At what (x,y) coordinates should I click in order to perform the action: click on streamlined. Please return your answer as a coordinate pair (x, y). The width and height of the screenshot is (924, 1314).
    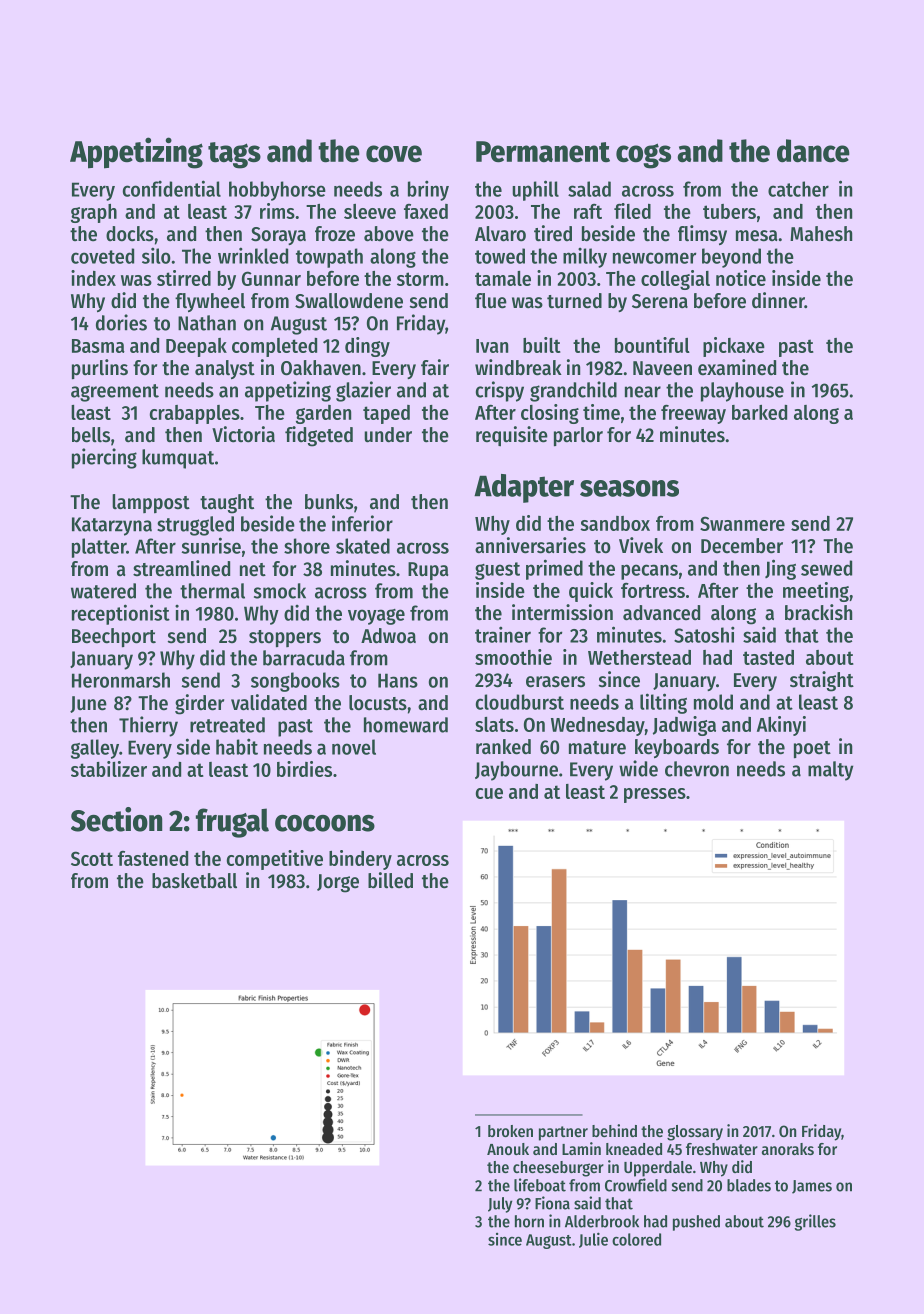
    Looking at the image, I should click on (181, 568).
